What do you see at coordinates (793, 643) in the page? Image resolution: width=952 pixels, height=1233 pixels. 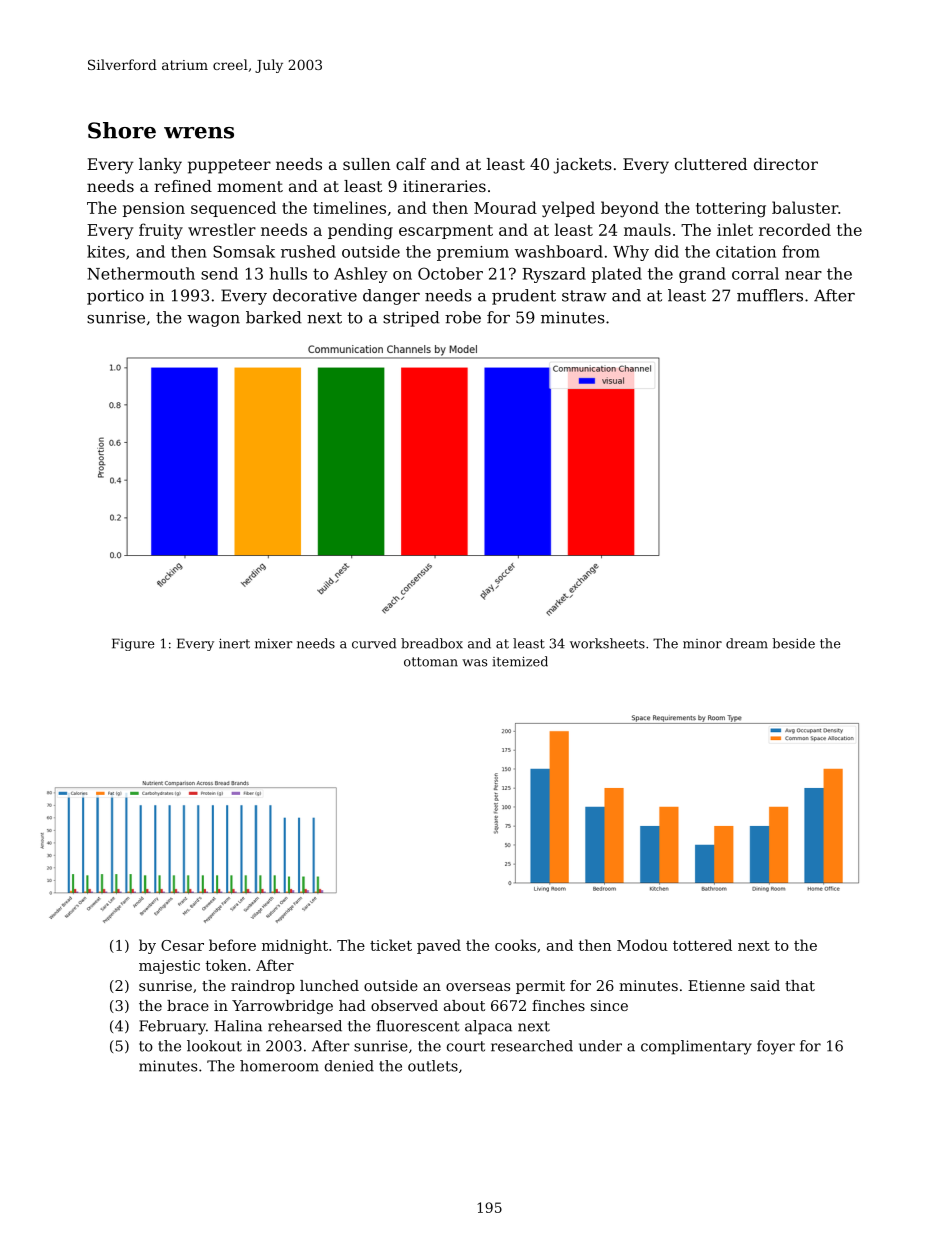 I see `beside` at bounding box center [793, 643].
